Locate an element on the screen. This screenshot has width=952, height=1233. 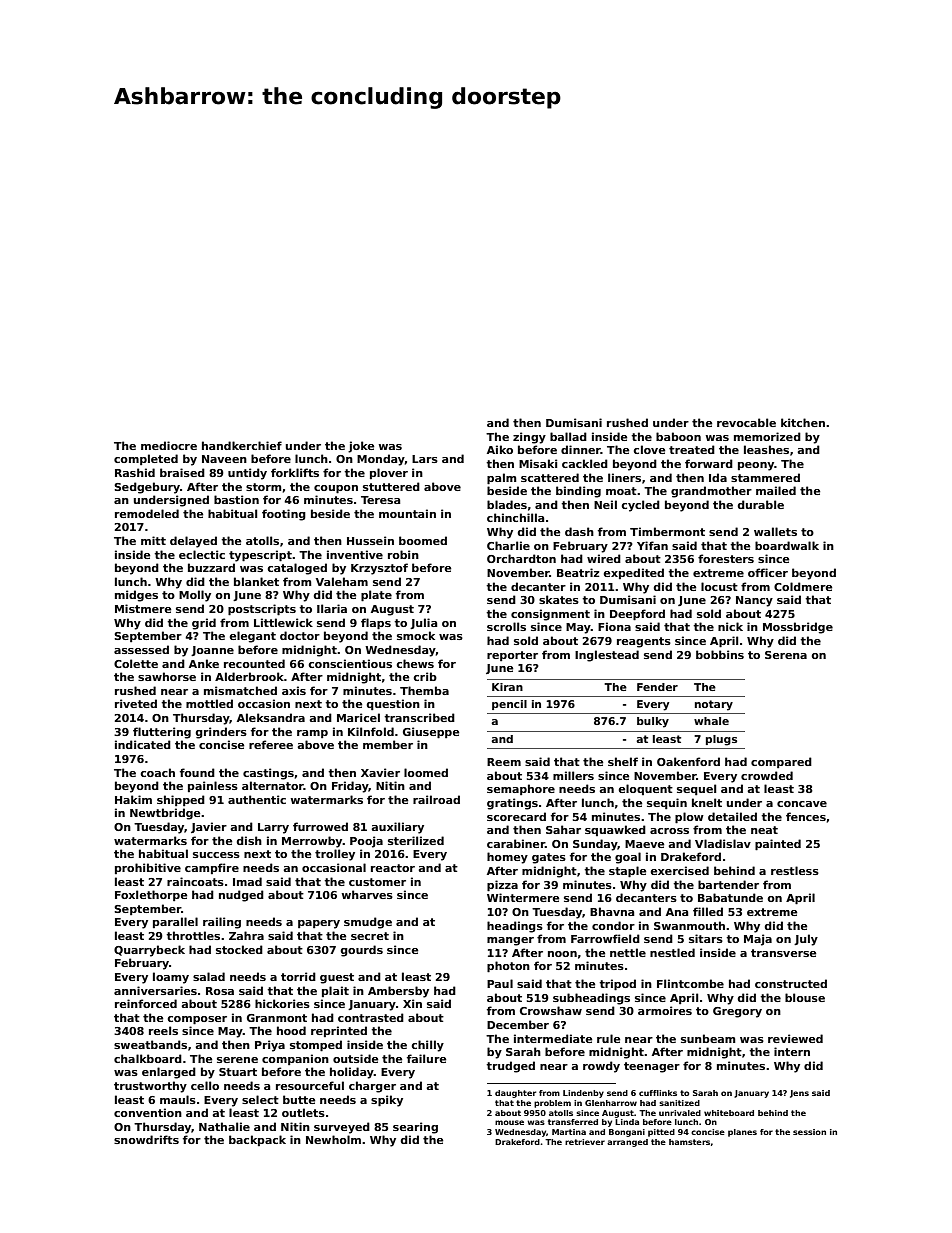
ramp is located at coordinates (312, 734).
